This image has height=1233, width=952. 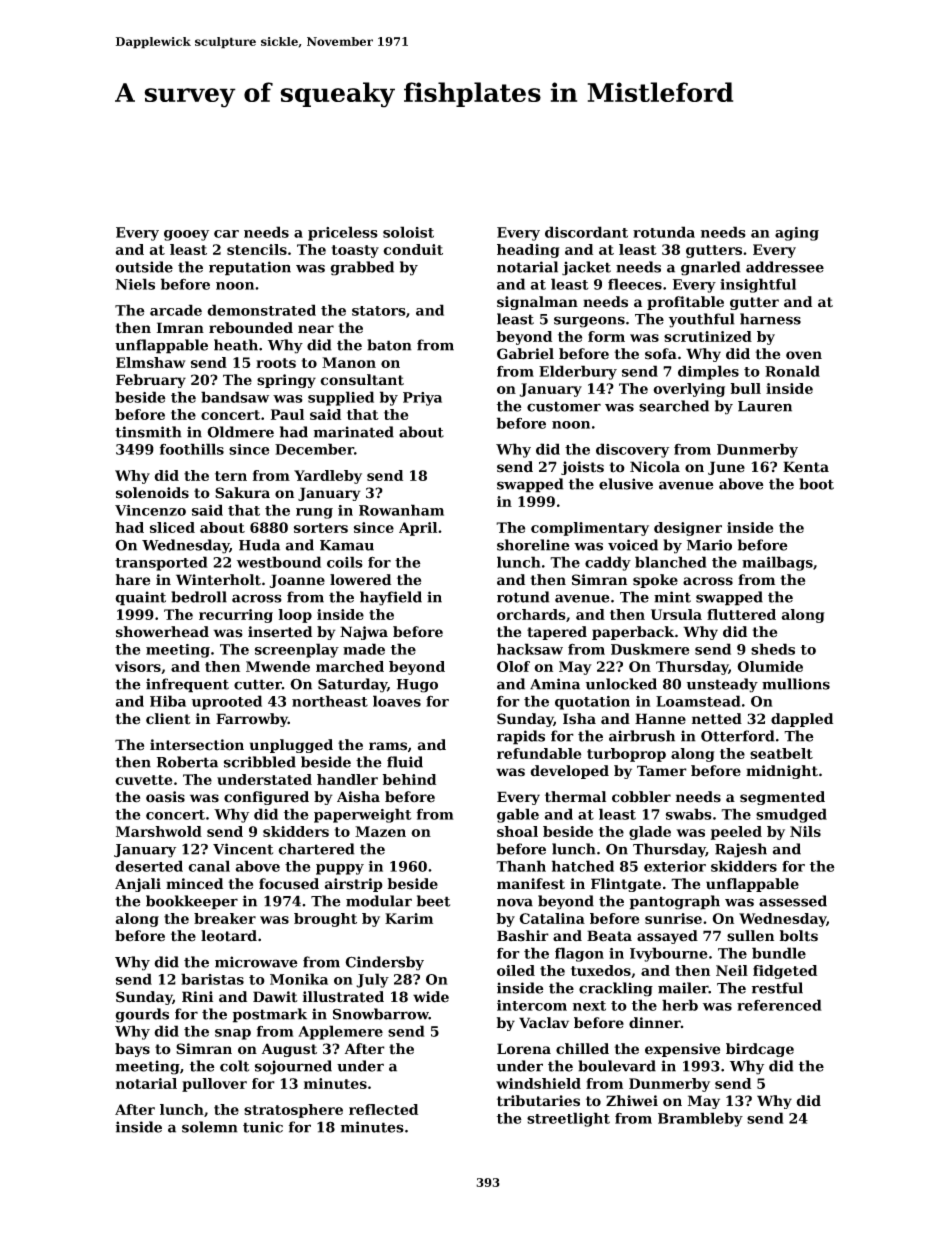 I want to click on bundle, so click(x=779, y=953).
